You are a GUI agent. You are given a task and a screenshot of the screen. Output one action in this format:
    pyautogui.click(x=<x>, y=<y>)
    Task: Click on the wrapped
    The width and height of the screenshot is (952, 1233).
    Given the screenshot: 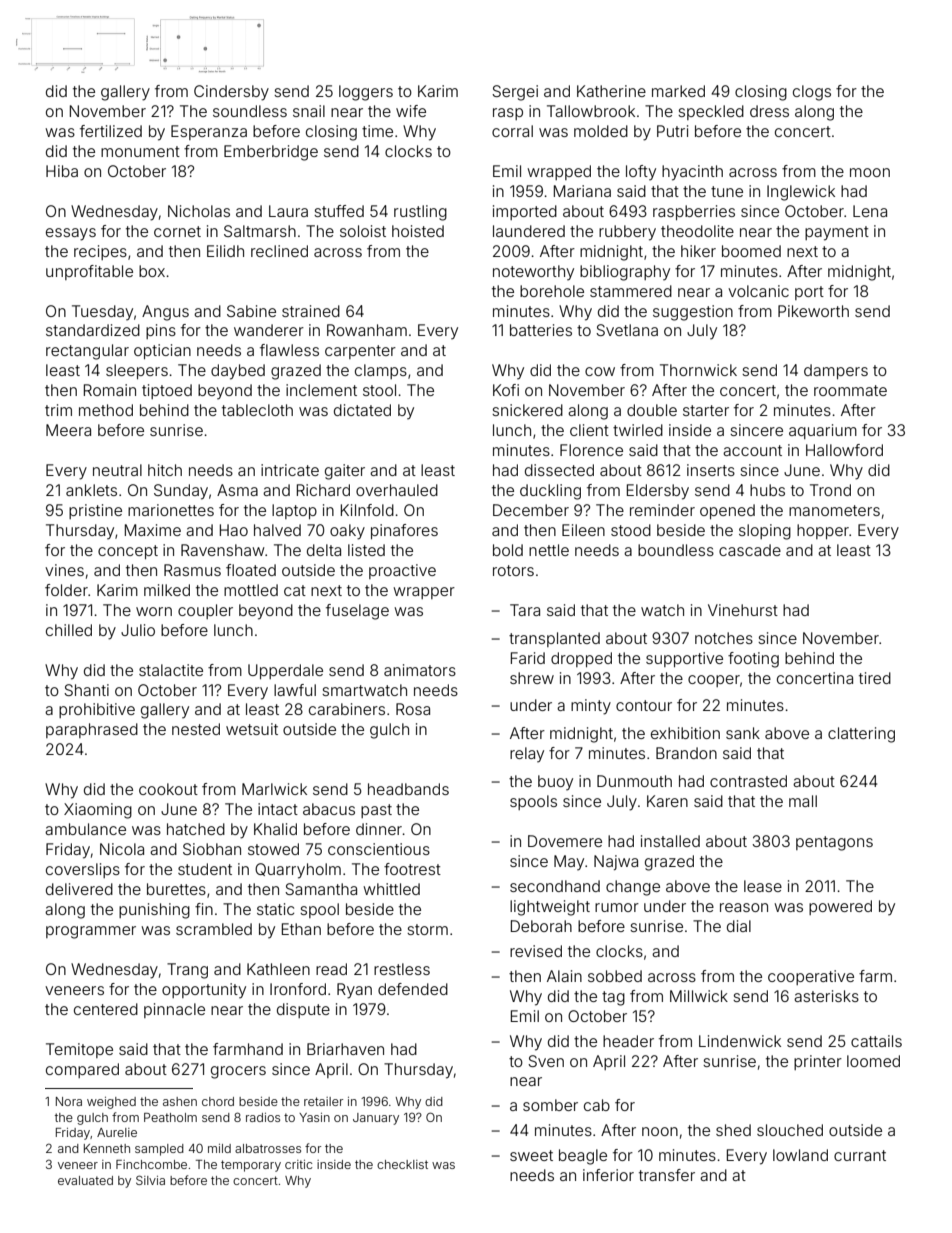 What is the action you would take?
    pyautogui.click(x=559, y=172)
